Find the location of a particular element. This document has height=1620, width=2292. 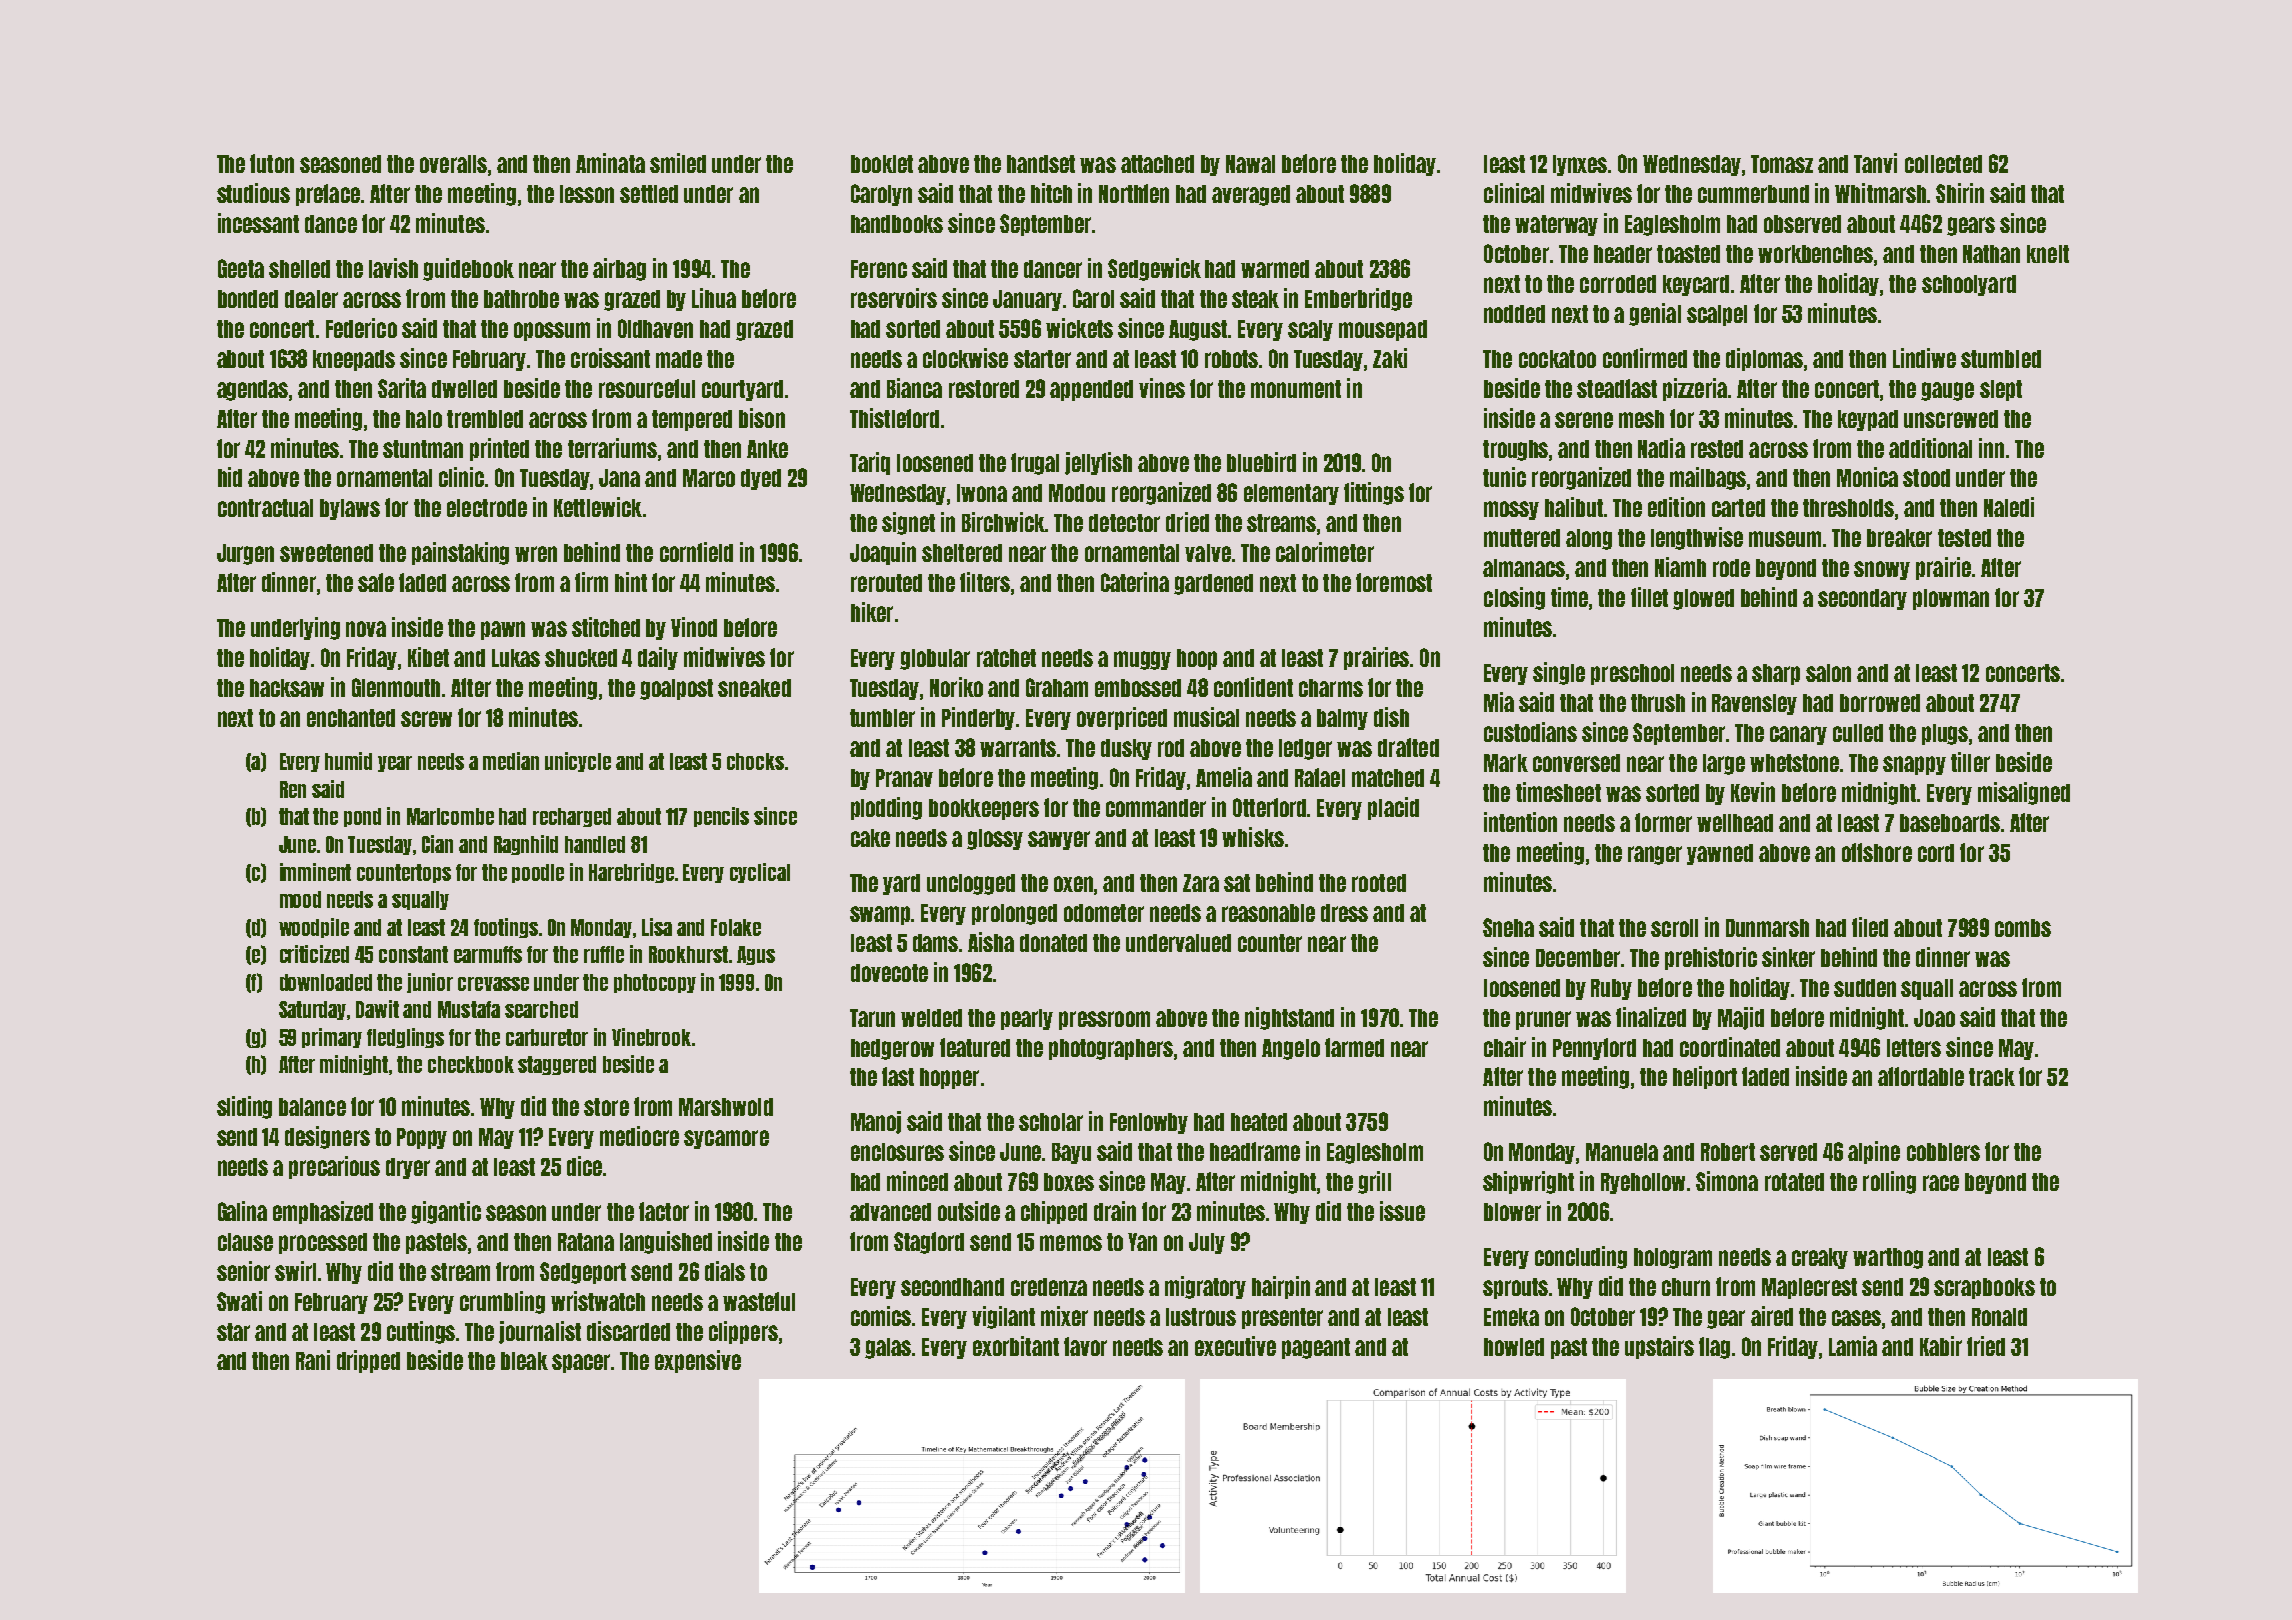

Pranav is located at coordinates (904, 778).
